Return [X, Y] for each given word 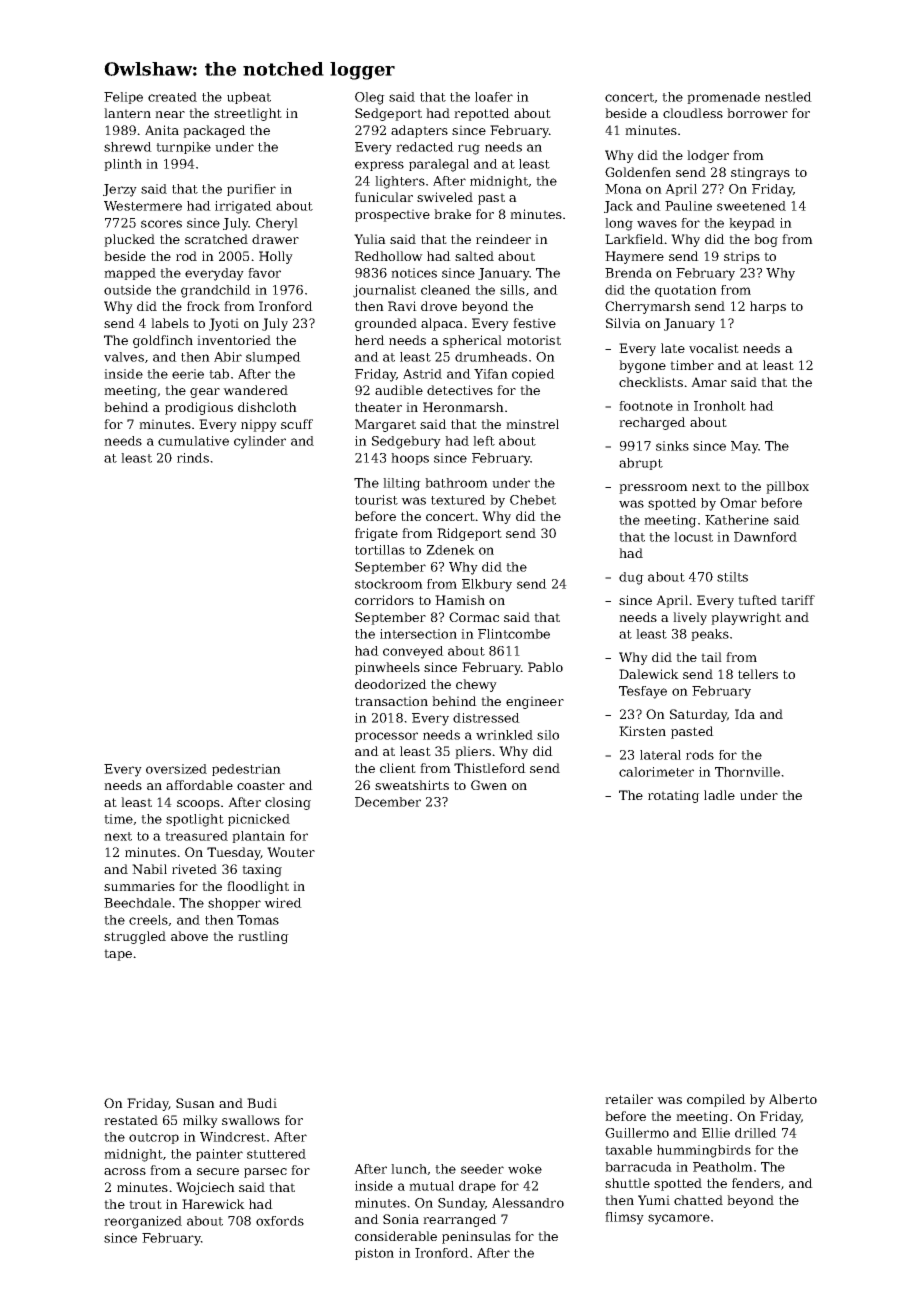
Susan [195, 1103]
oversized [176, 769]
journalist [384, 291]
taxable [628, 1150]
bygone [642, 366]
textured [458, 500]
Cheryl [277, 224]
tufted [757, 600]
